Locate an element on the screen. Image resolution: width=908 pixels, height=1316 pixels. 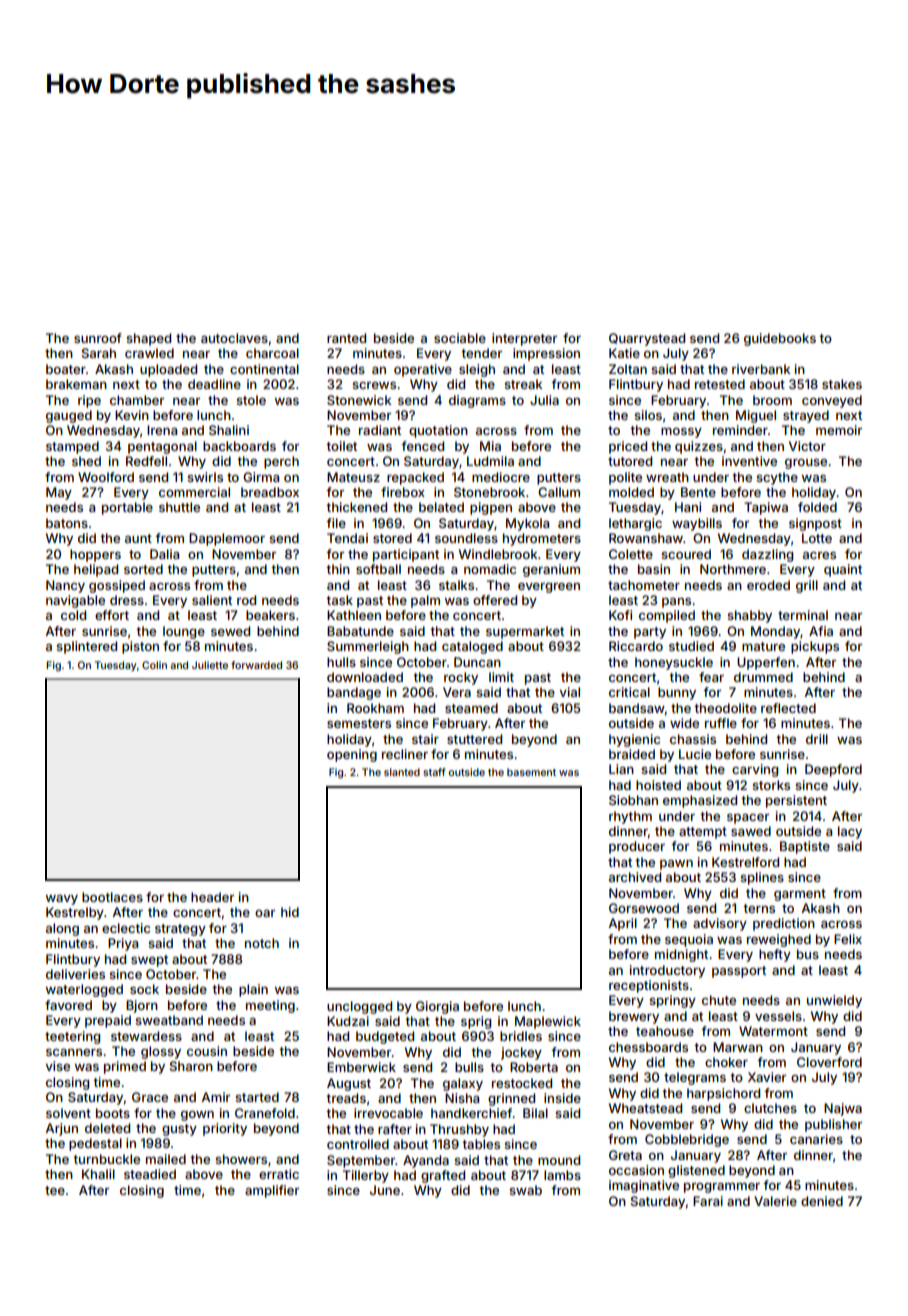
hydrometers is located at coordinates (542, 539).
